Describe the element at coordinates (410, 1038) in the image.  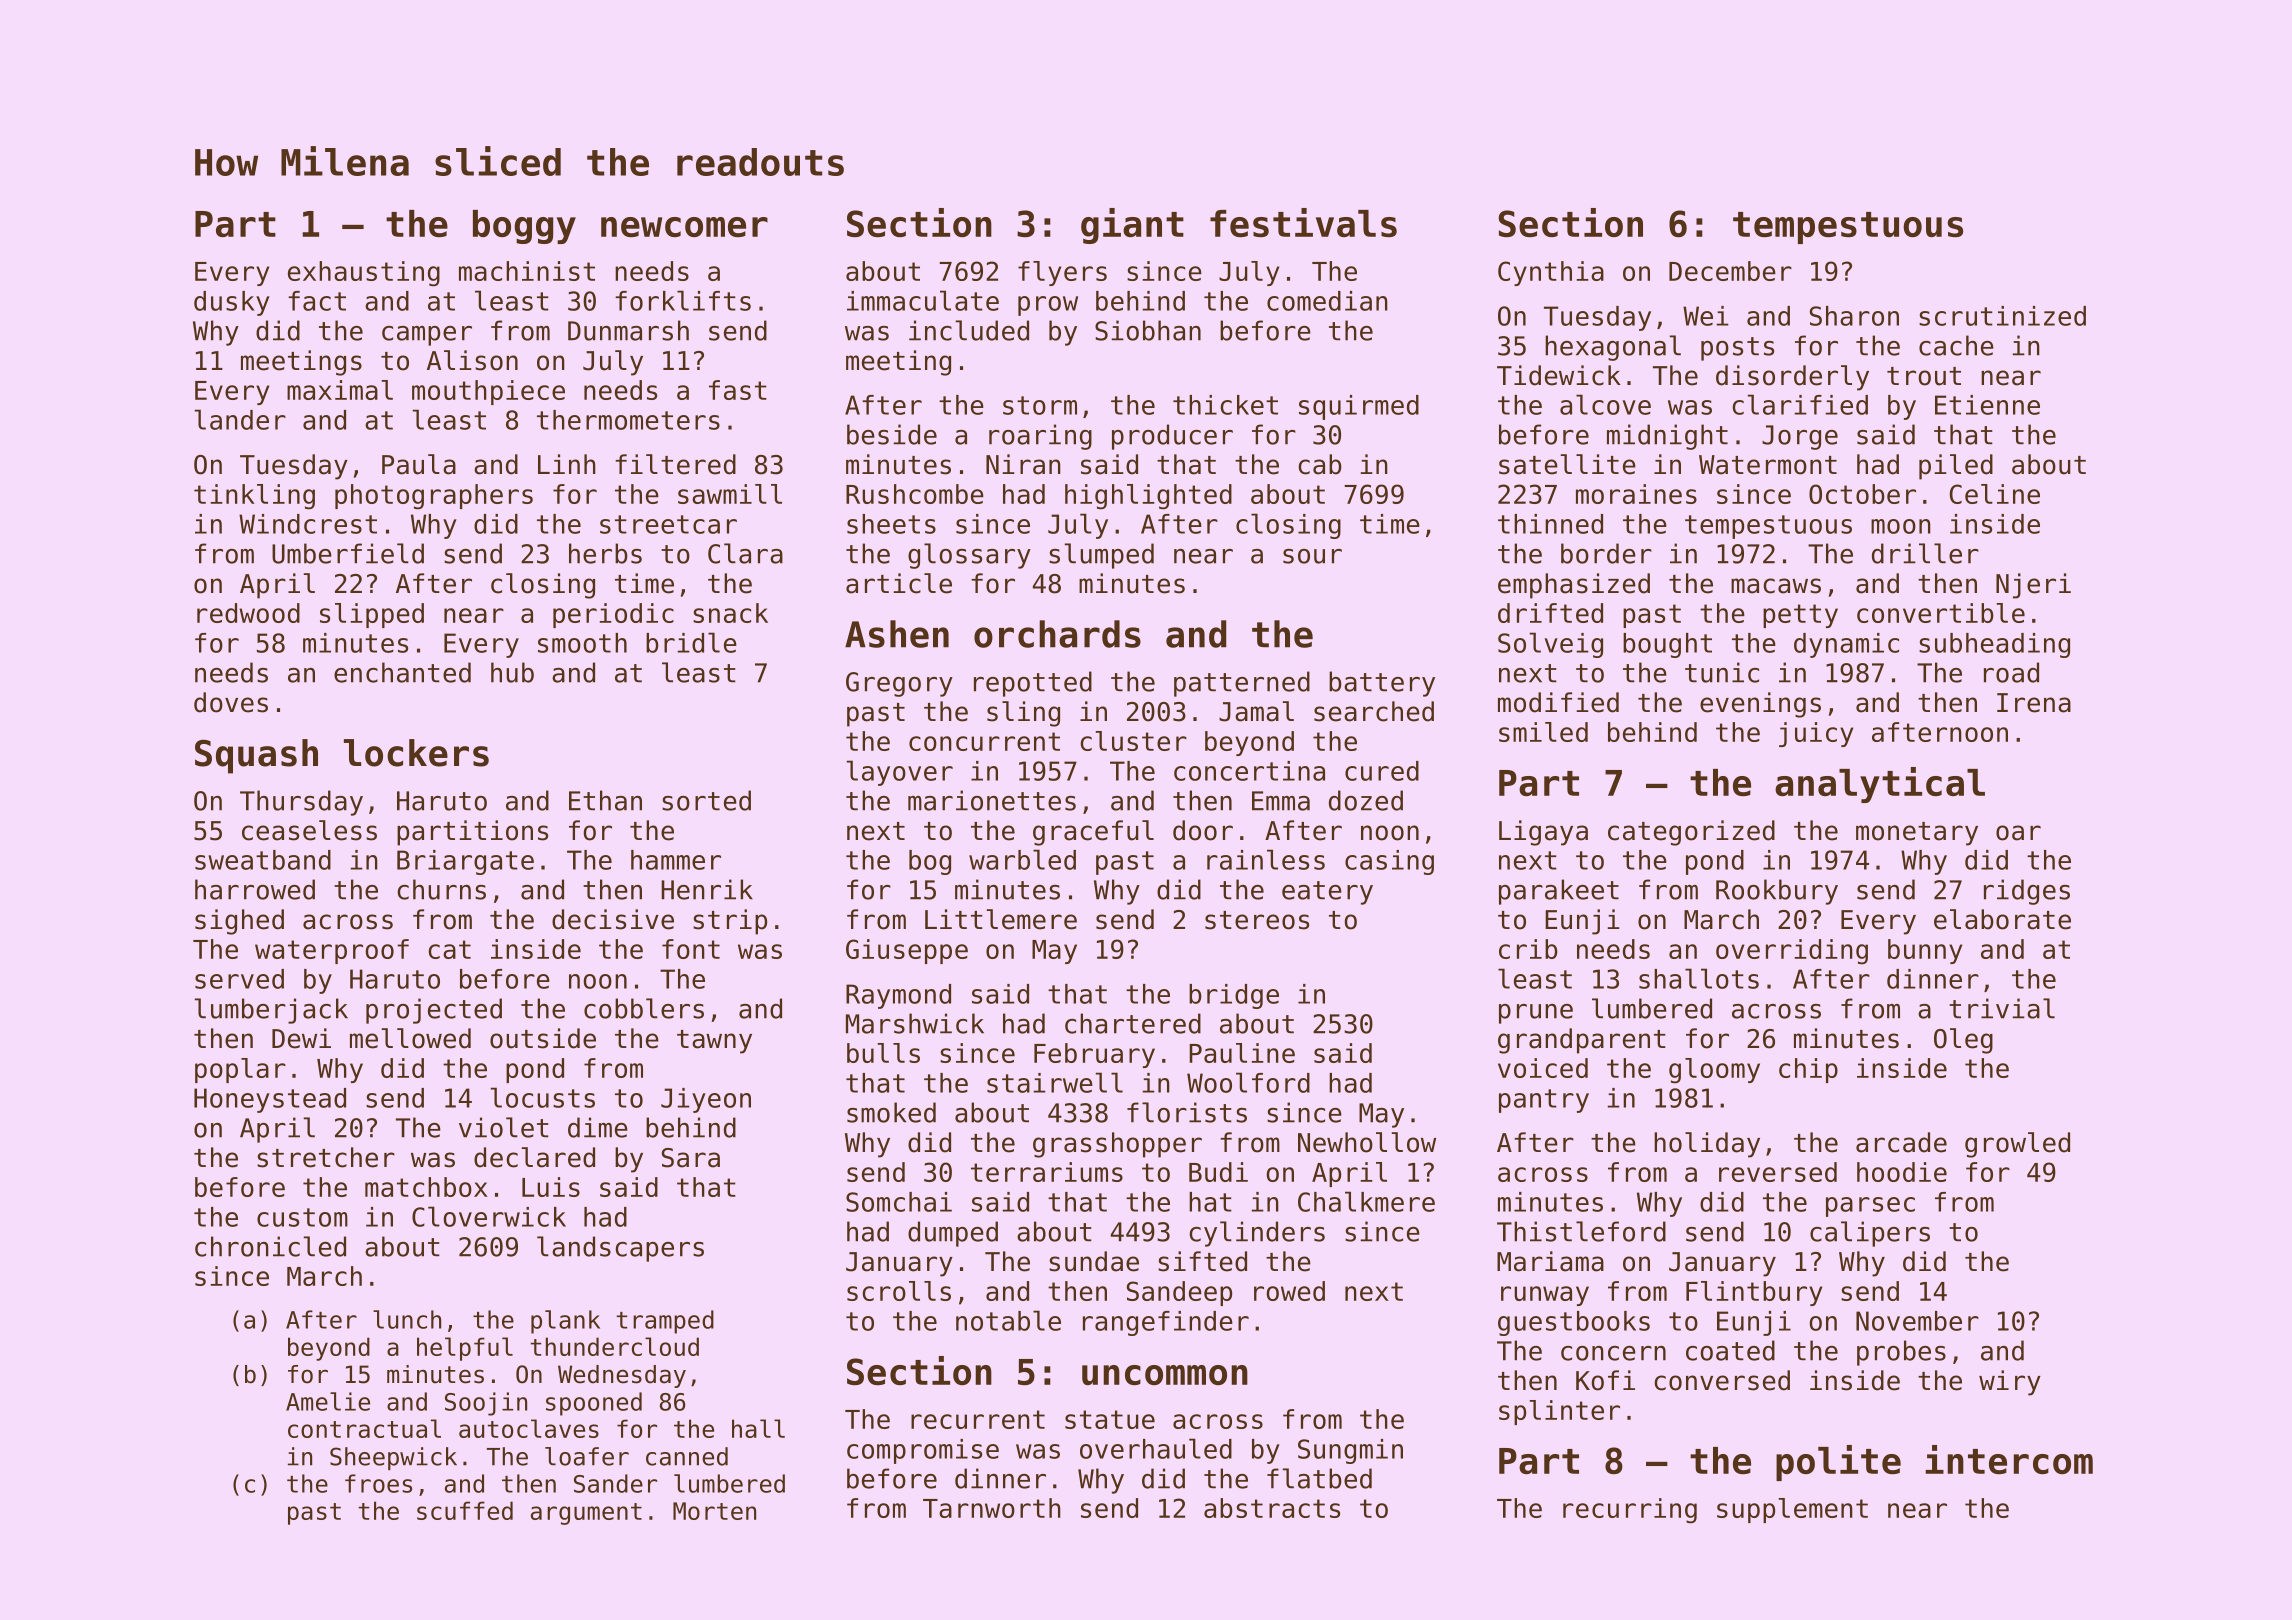
I see `mellowed` at that location.
